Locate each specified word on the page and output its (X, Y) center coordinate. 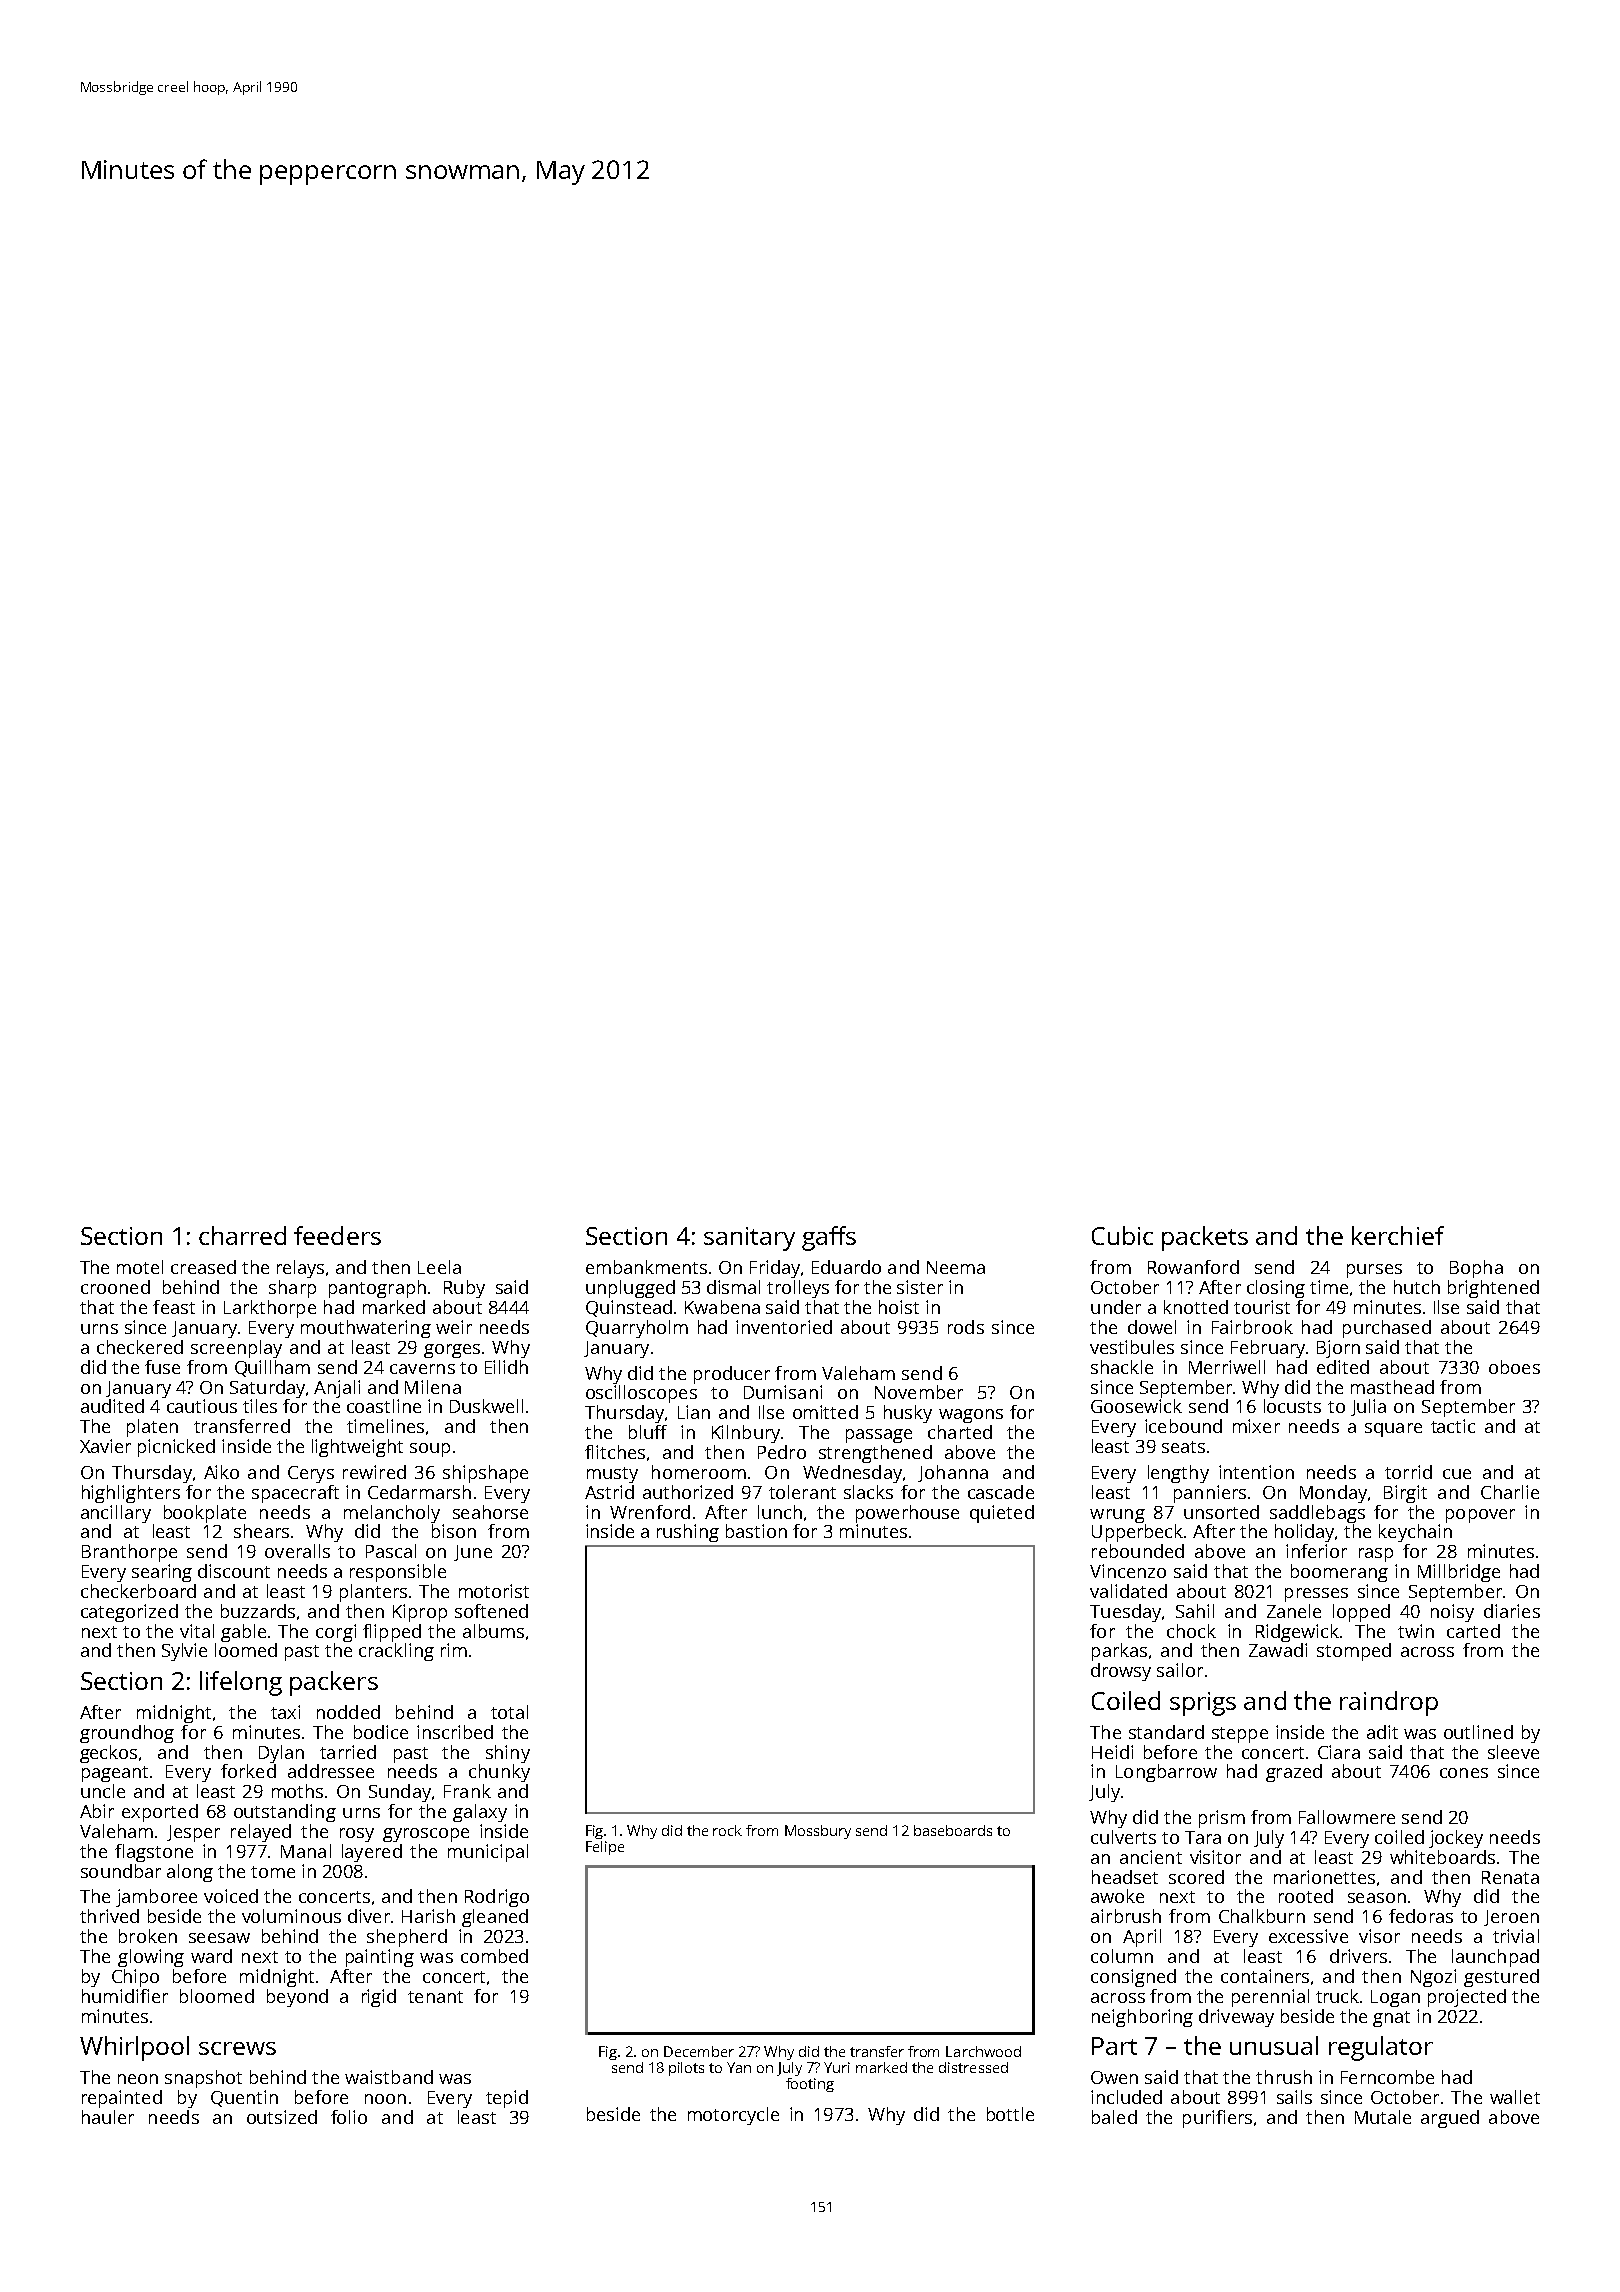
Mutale (1383, 2117)
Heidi (1112, 1752)
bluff (648, 1432)
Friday (775, 1269)
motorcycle (733, 2116)
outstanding (285, 1813)
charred (242, 1235)
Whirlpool (134, 2048)
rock (727, 1830)
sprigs (1203, 1704)
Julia (1368, 1407)
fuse (162, 1367)
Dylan (281, 1754)
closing (1276, 1289)
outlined (1478, 1732)
